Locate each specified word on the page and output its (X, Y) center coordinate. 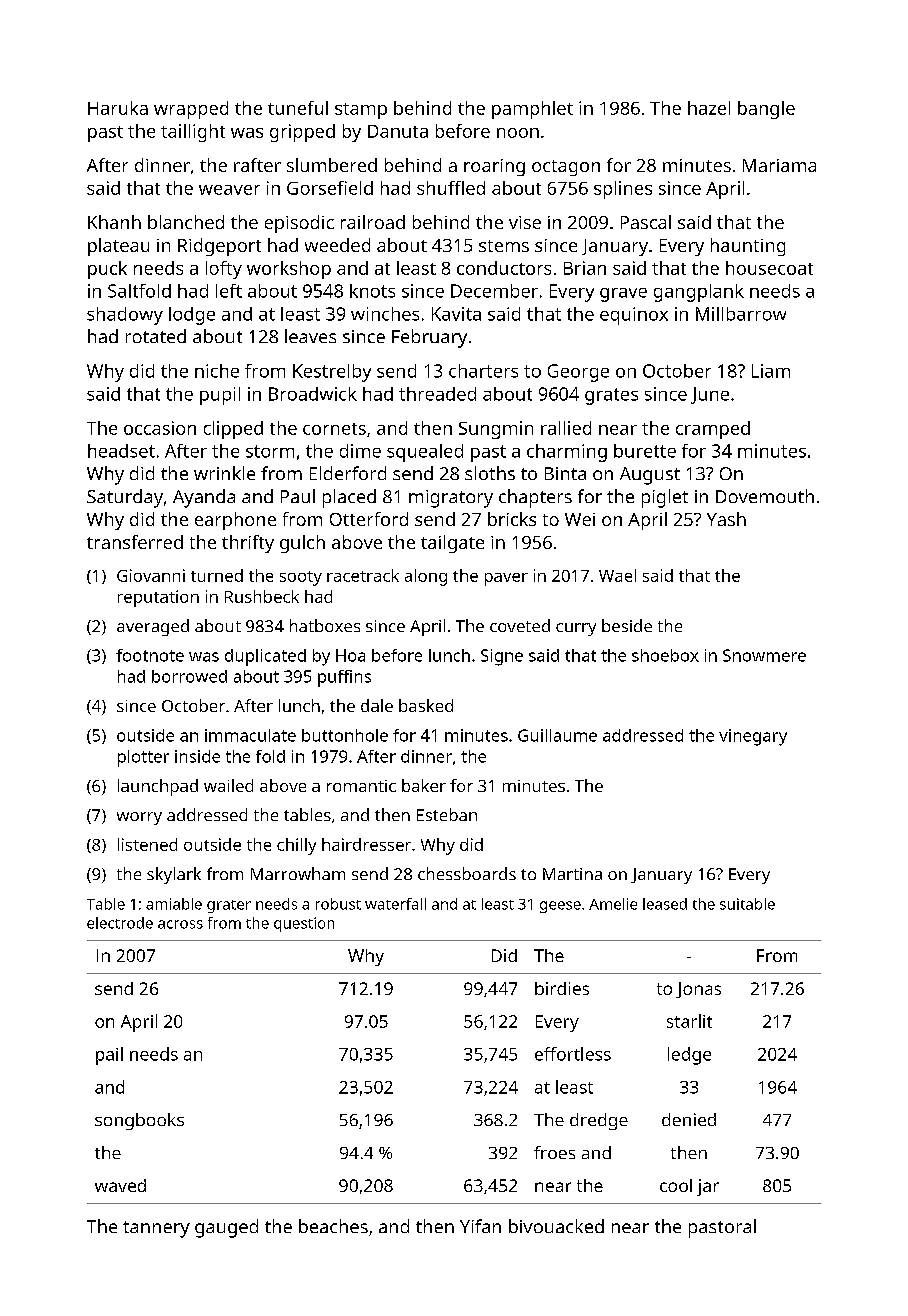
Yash (726, 519)
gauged (226, 1228)
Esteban (447, 814)
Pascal (646, 222)
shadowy (125, 316)
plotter (143, 758)
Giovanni (151, 575)
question (304, 924)
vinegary (753, 737)
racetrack (363, 575)
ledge (689, 1056)
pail (109, 1056)
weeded (337, 245)
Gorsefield (330, 188)
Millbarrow (741, 314)
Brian (585, 268)
